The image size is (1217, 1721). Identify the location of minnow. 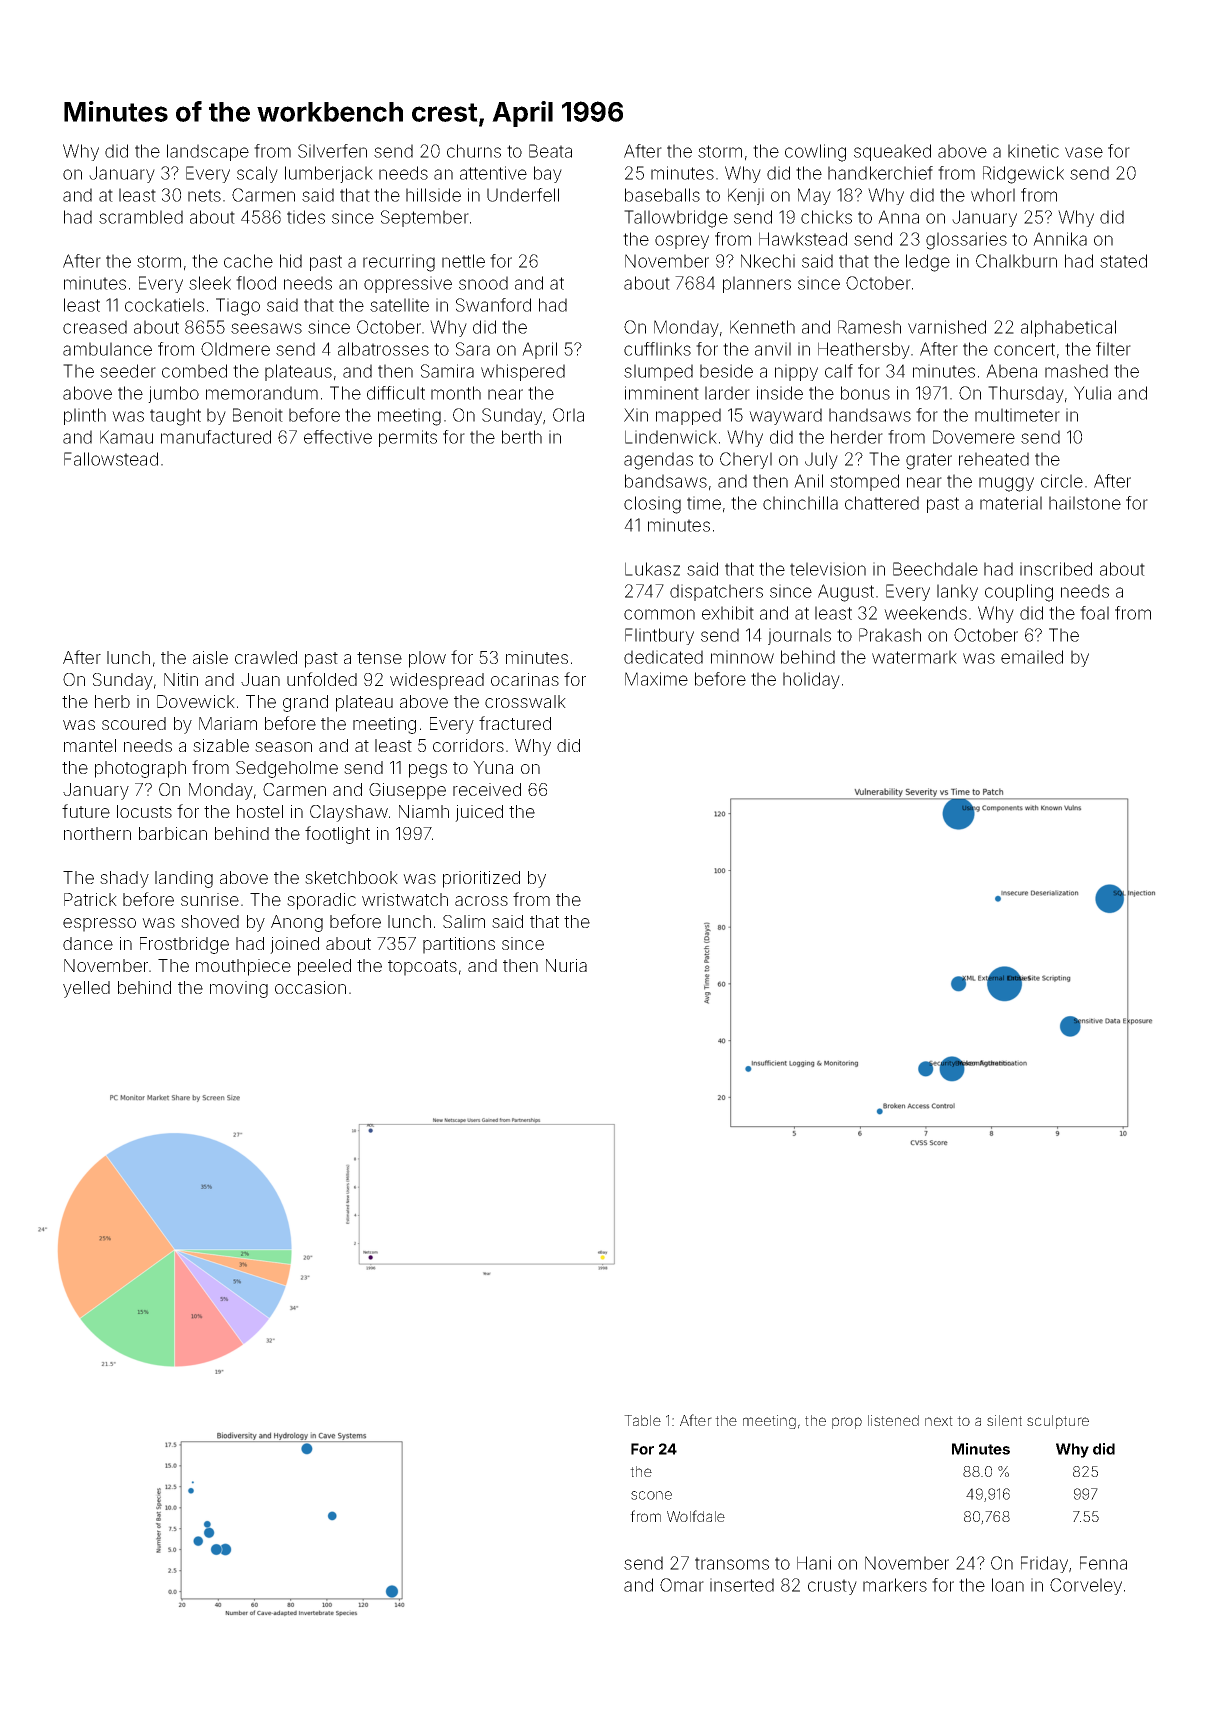
(742, 657).
